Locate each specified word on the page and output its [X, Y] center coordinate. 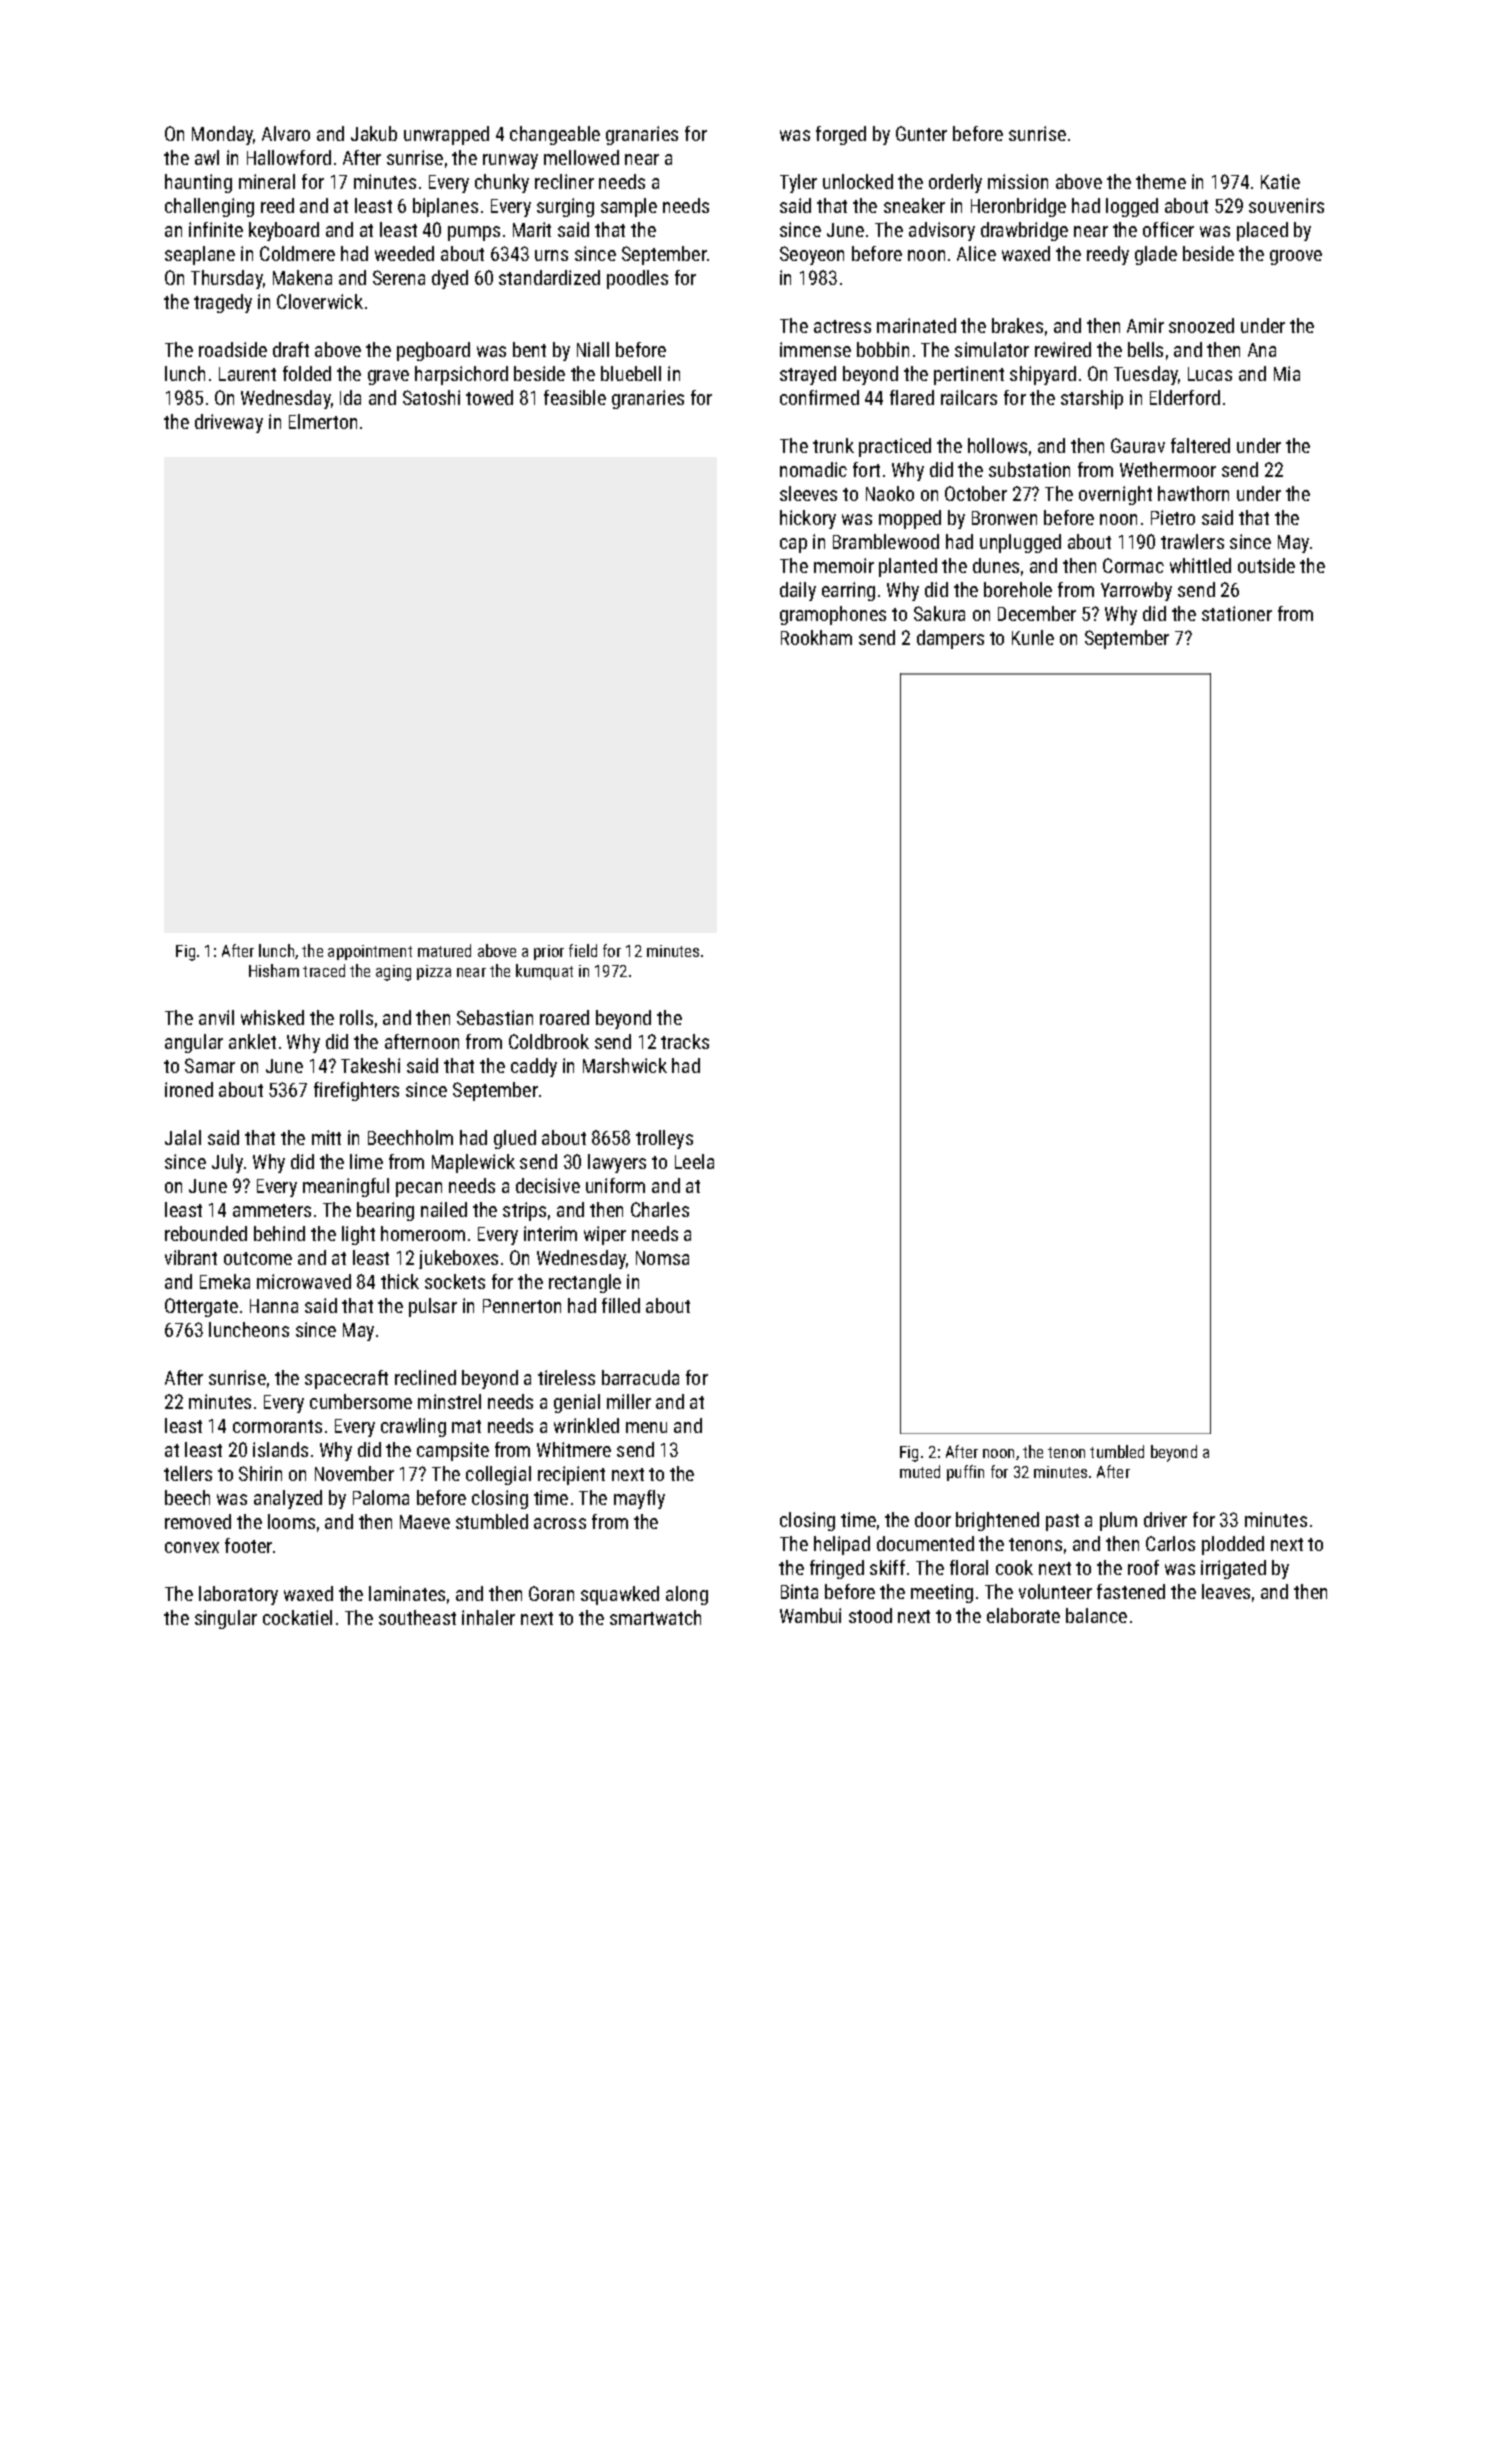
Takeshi [370, 1065]
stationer [1237, 613]
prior [549, 952]
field [583, 950]
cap [793, 545]
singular [226, 1619]
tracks [685, 1041]
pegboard [433, 351]
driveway [229, 423]
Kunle [1033, 637]
